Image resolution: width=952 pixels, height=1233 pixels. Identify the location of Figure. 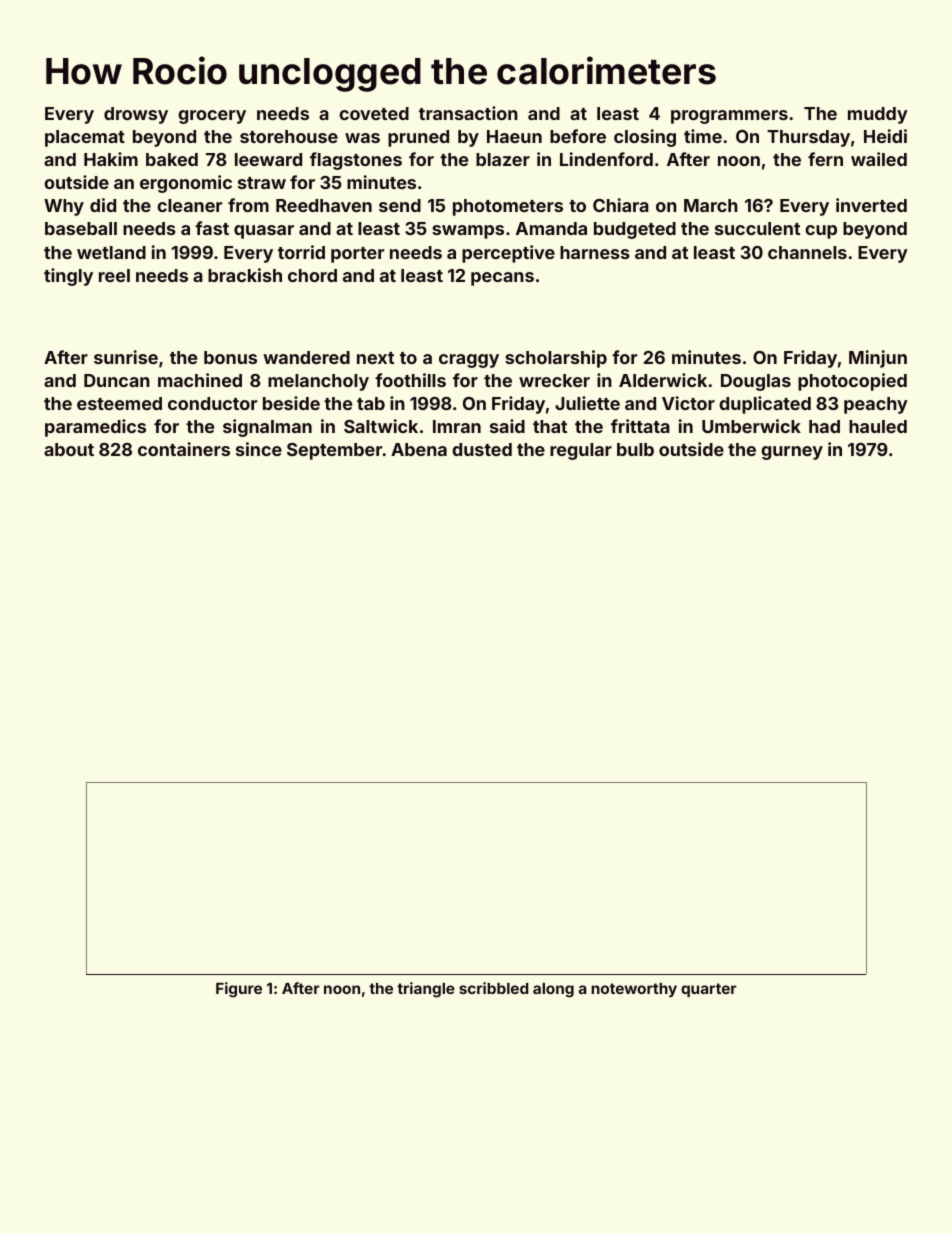
(239, 990).
